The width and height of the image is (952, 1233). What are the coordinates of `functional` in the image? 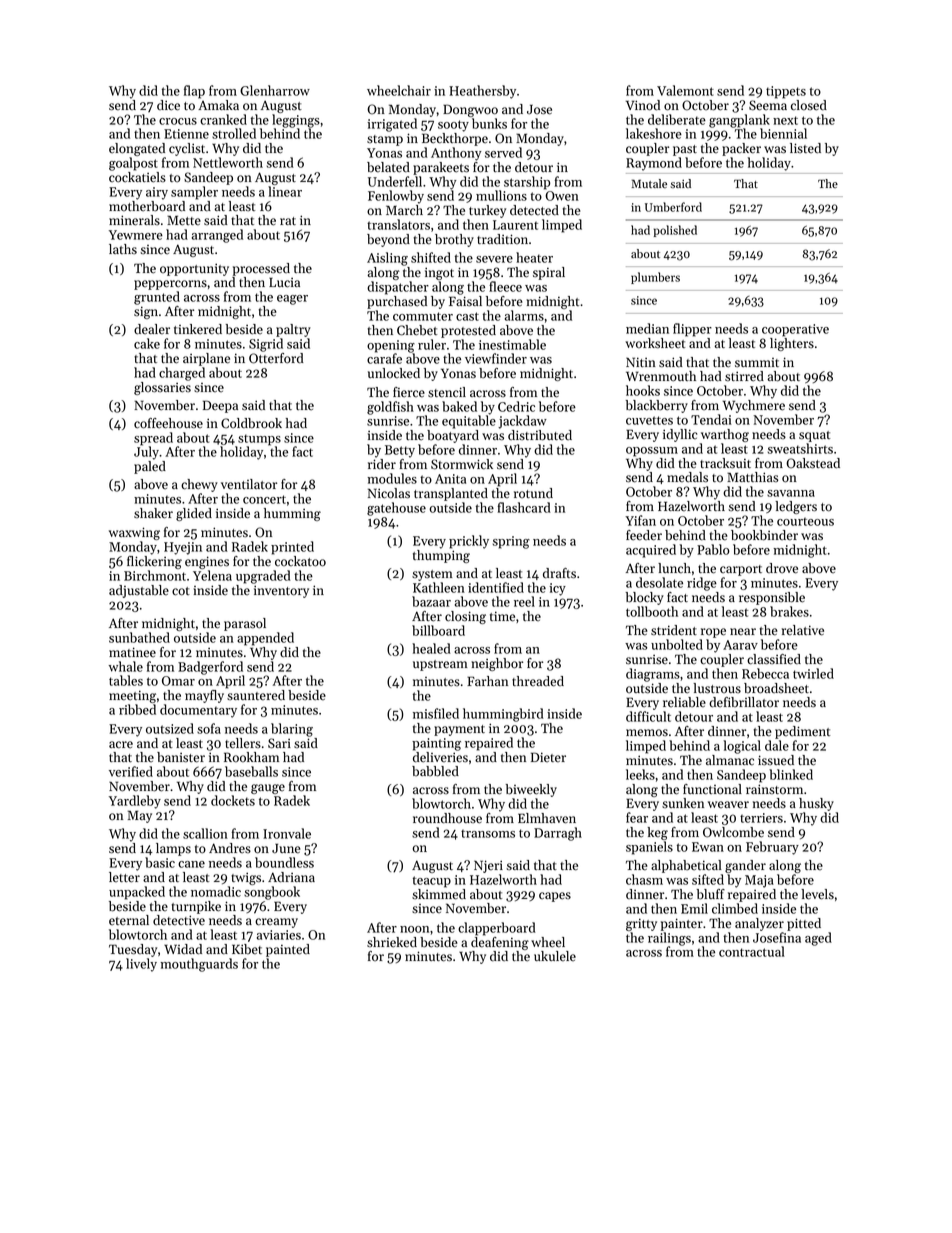 It's located at (712, 789).
